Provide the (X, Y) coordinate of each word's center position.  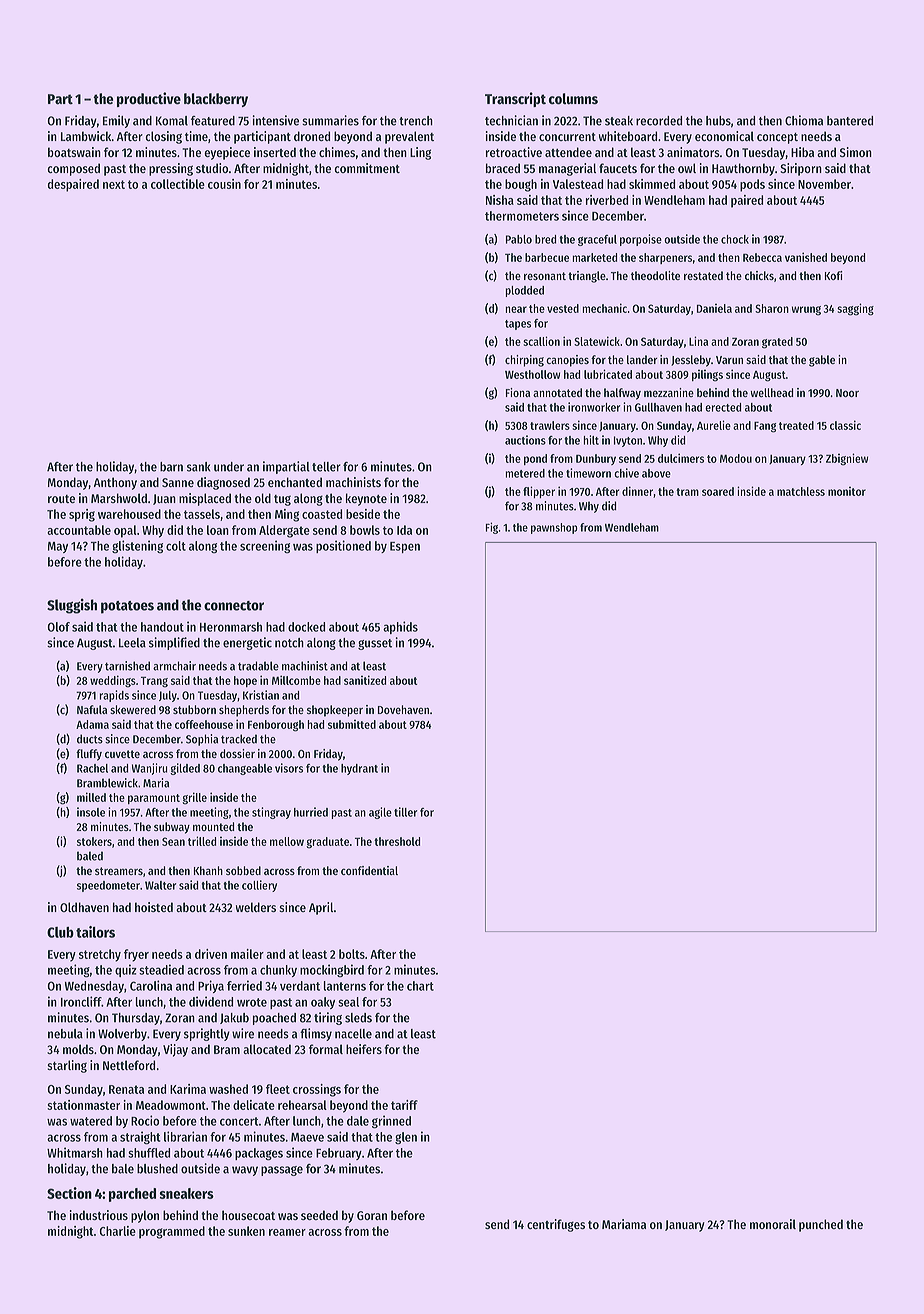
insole (91, 812)
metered (525, 473)
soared (718, 491)
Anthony (115, 483)
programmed (172, 1232)
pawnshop (554, 528)
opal (125, 531)
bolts (352, 954)
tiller (406, 812)
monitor (847, 491)
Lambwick (86, 136)
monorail (773, 1224)
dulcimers (681, 458)
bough (521, 185)
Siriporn (801, 169)
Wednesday (94, 987)
